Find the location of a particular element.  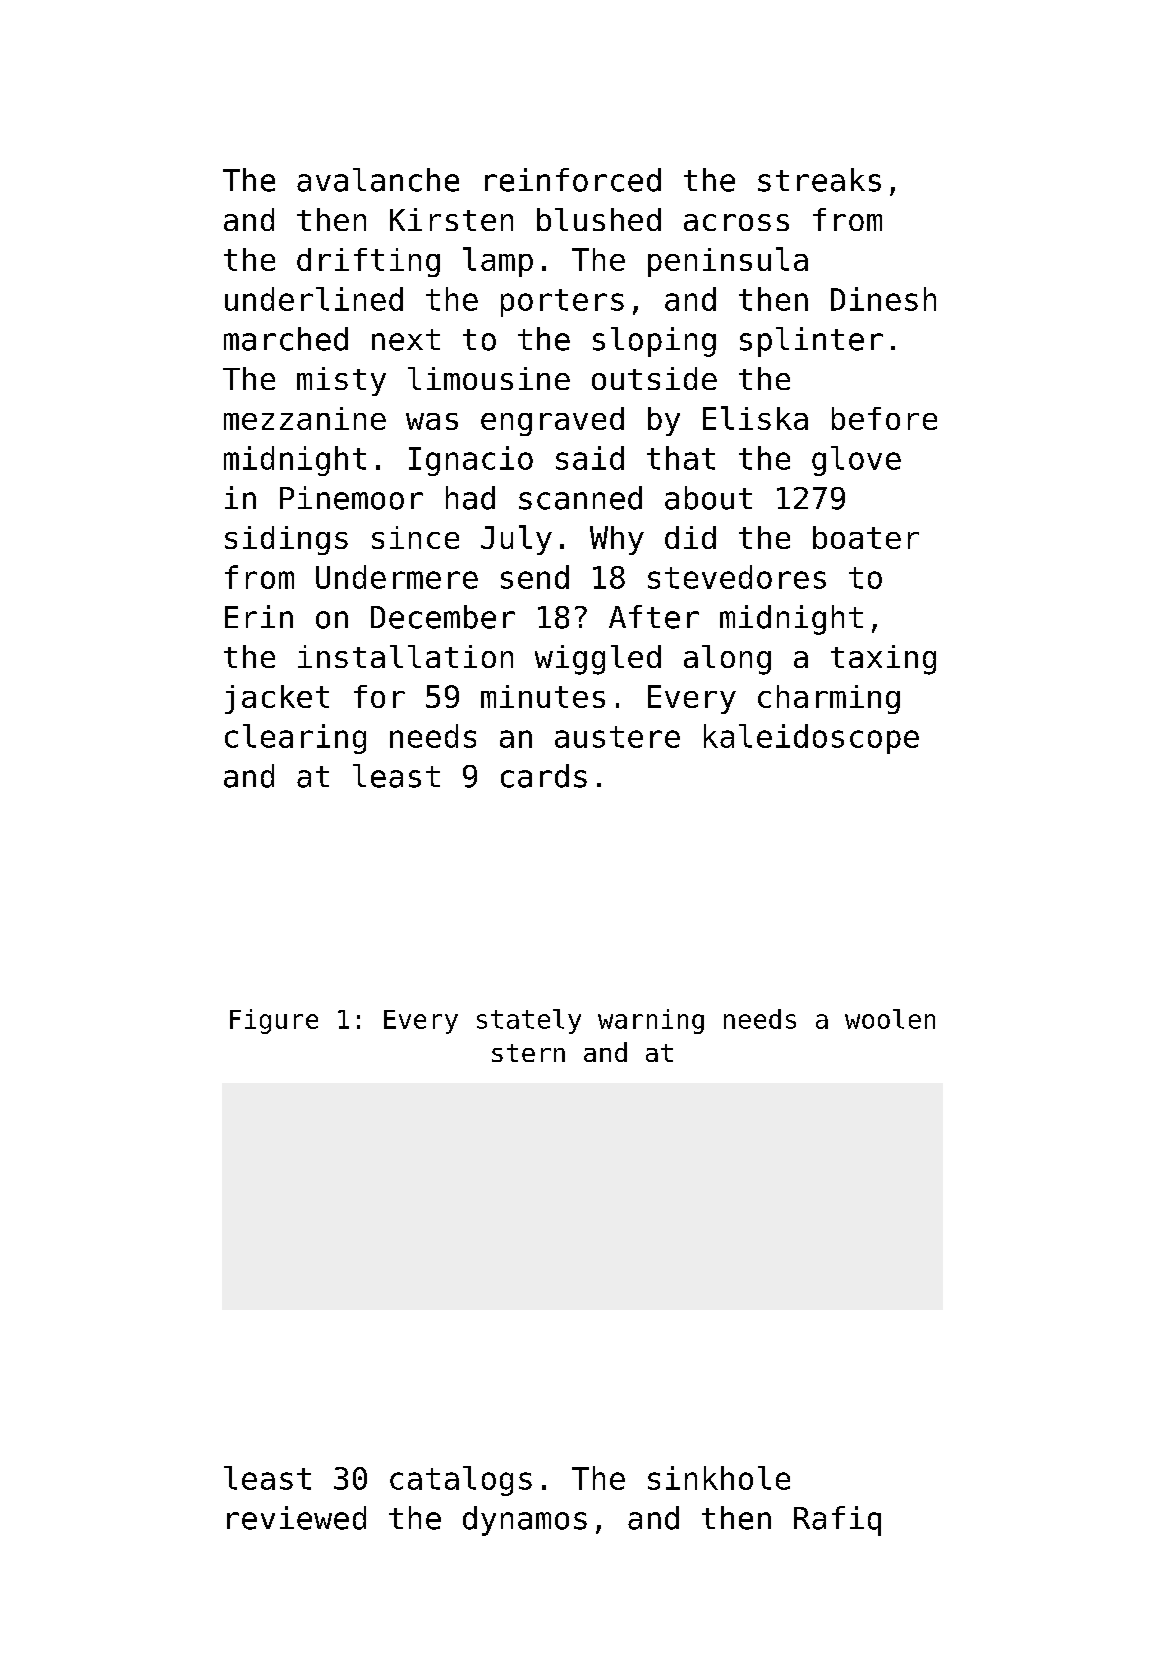

reinforced is located at coordinates (573, 180).
